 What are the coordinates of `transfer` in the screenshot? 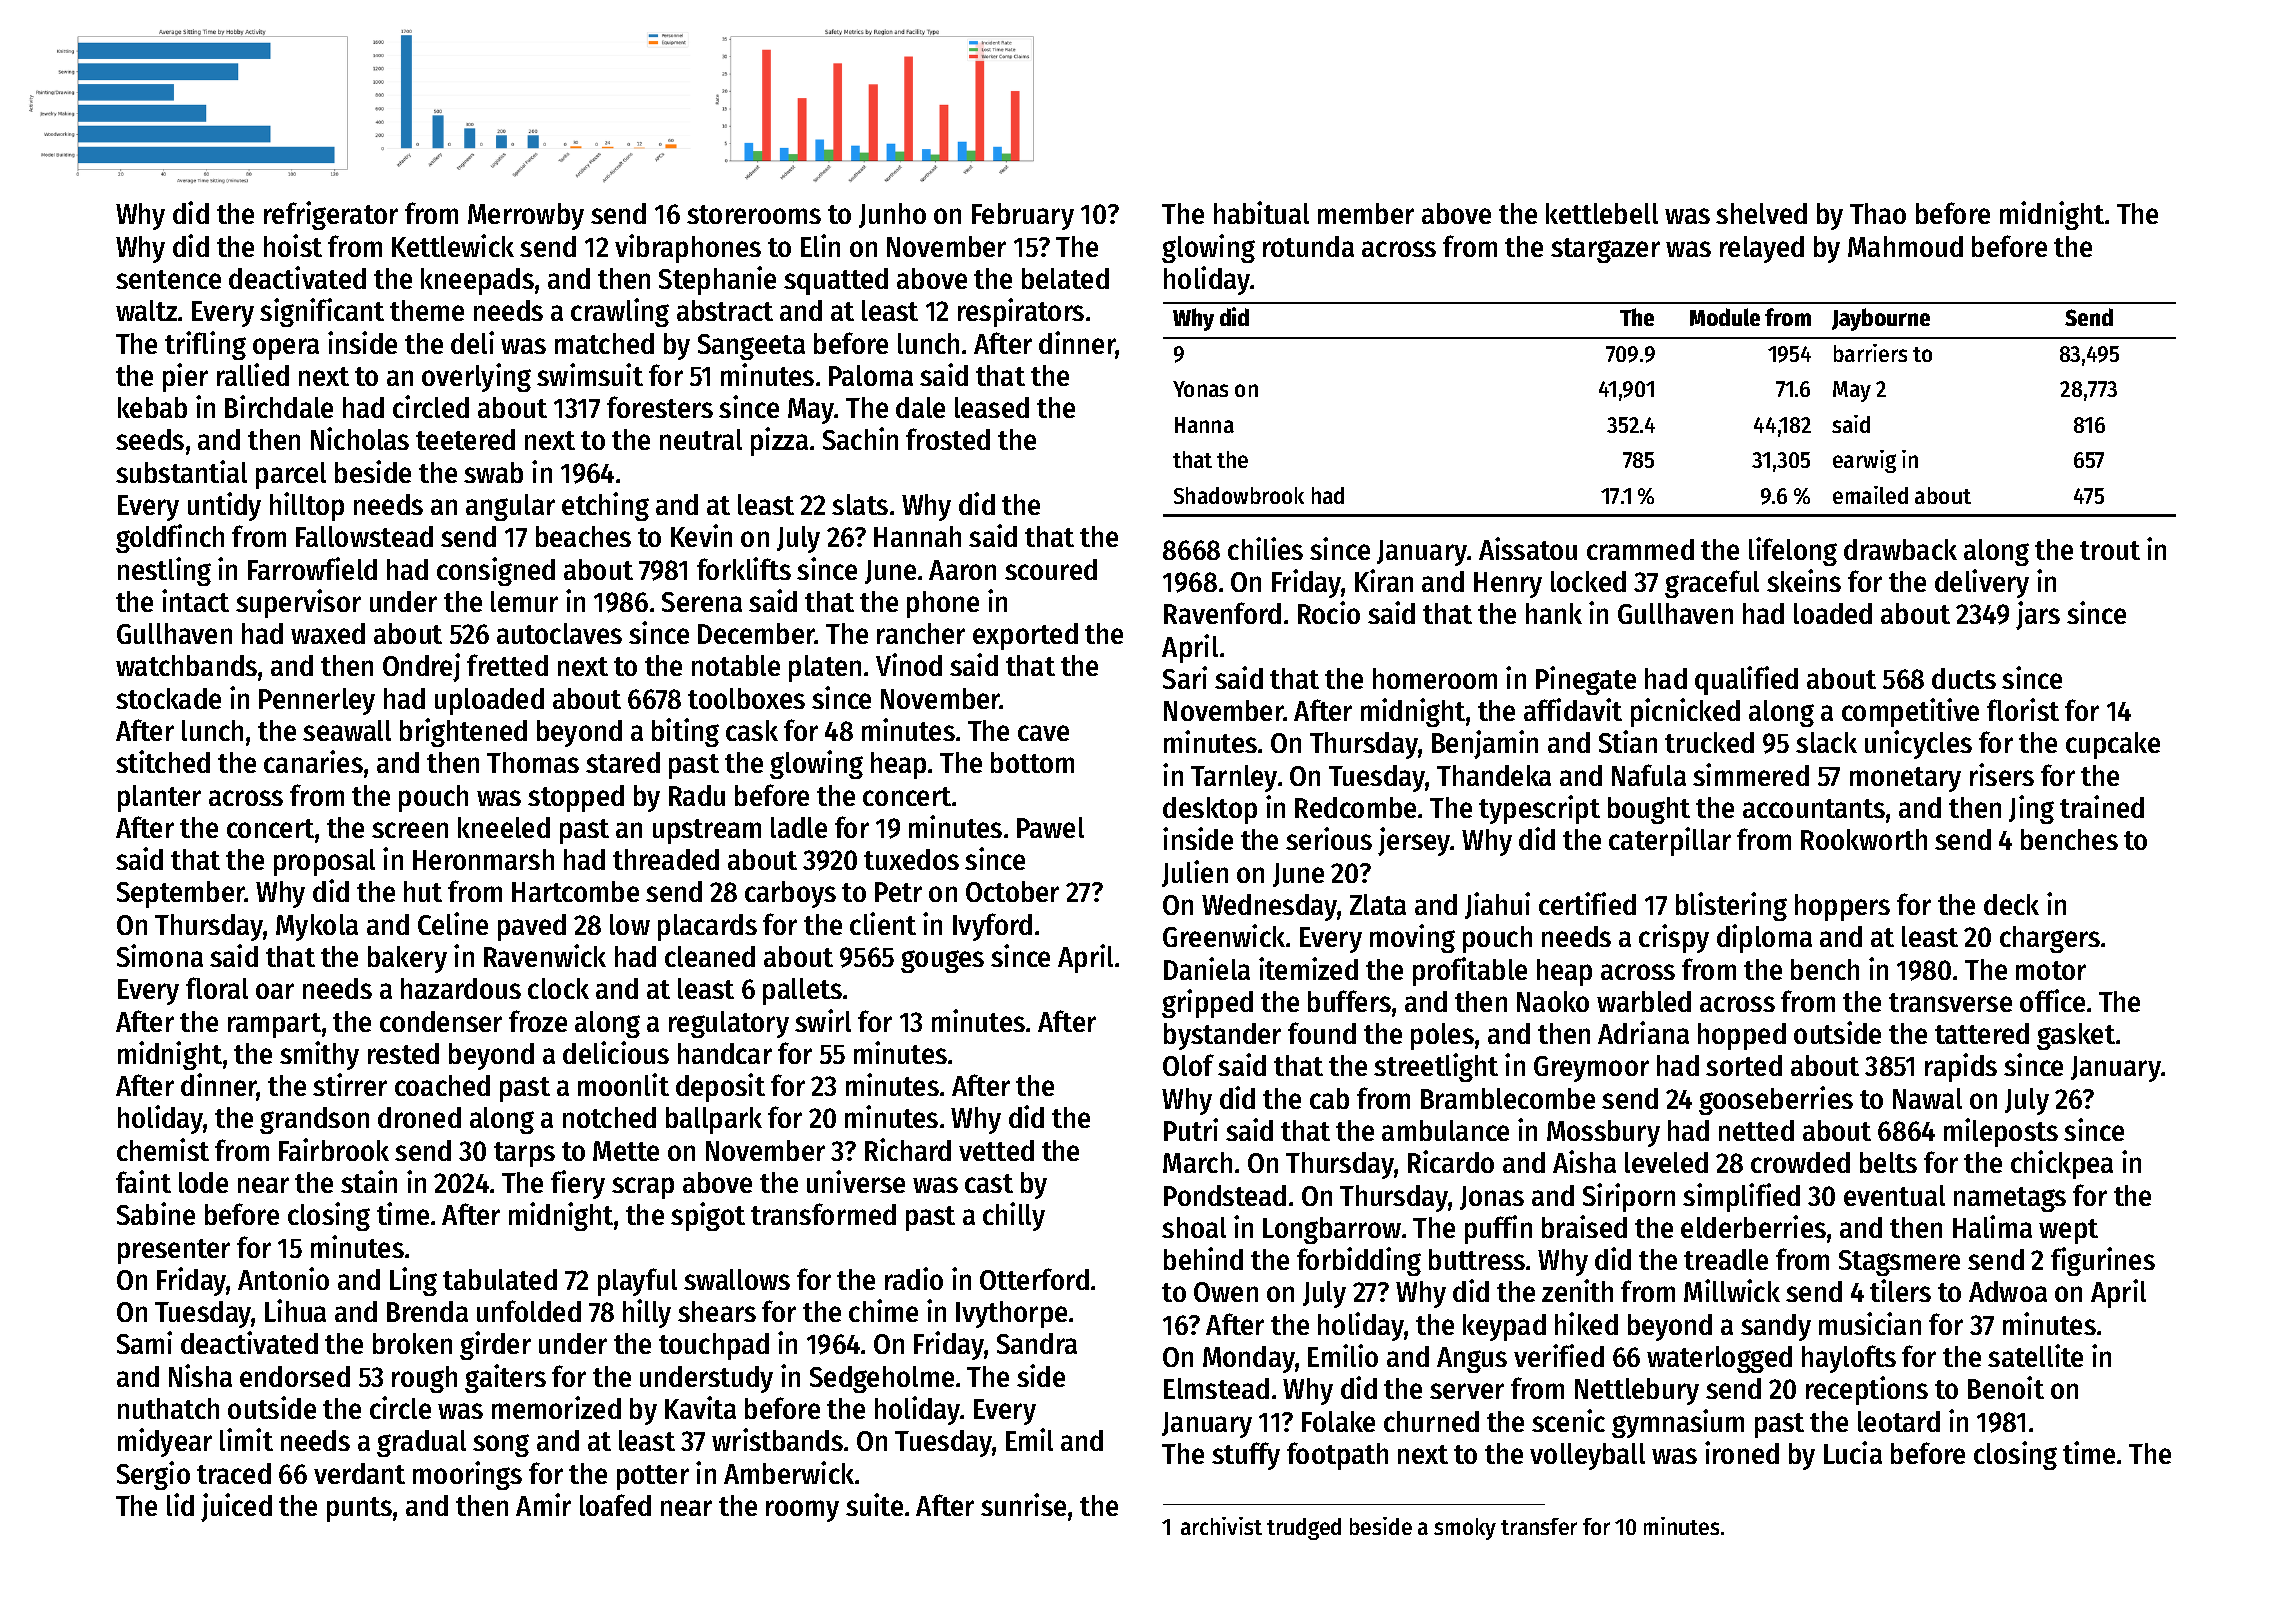 It's located at (1539, 1526).
